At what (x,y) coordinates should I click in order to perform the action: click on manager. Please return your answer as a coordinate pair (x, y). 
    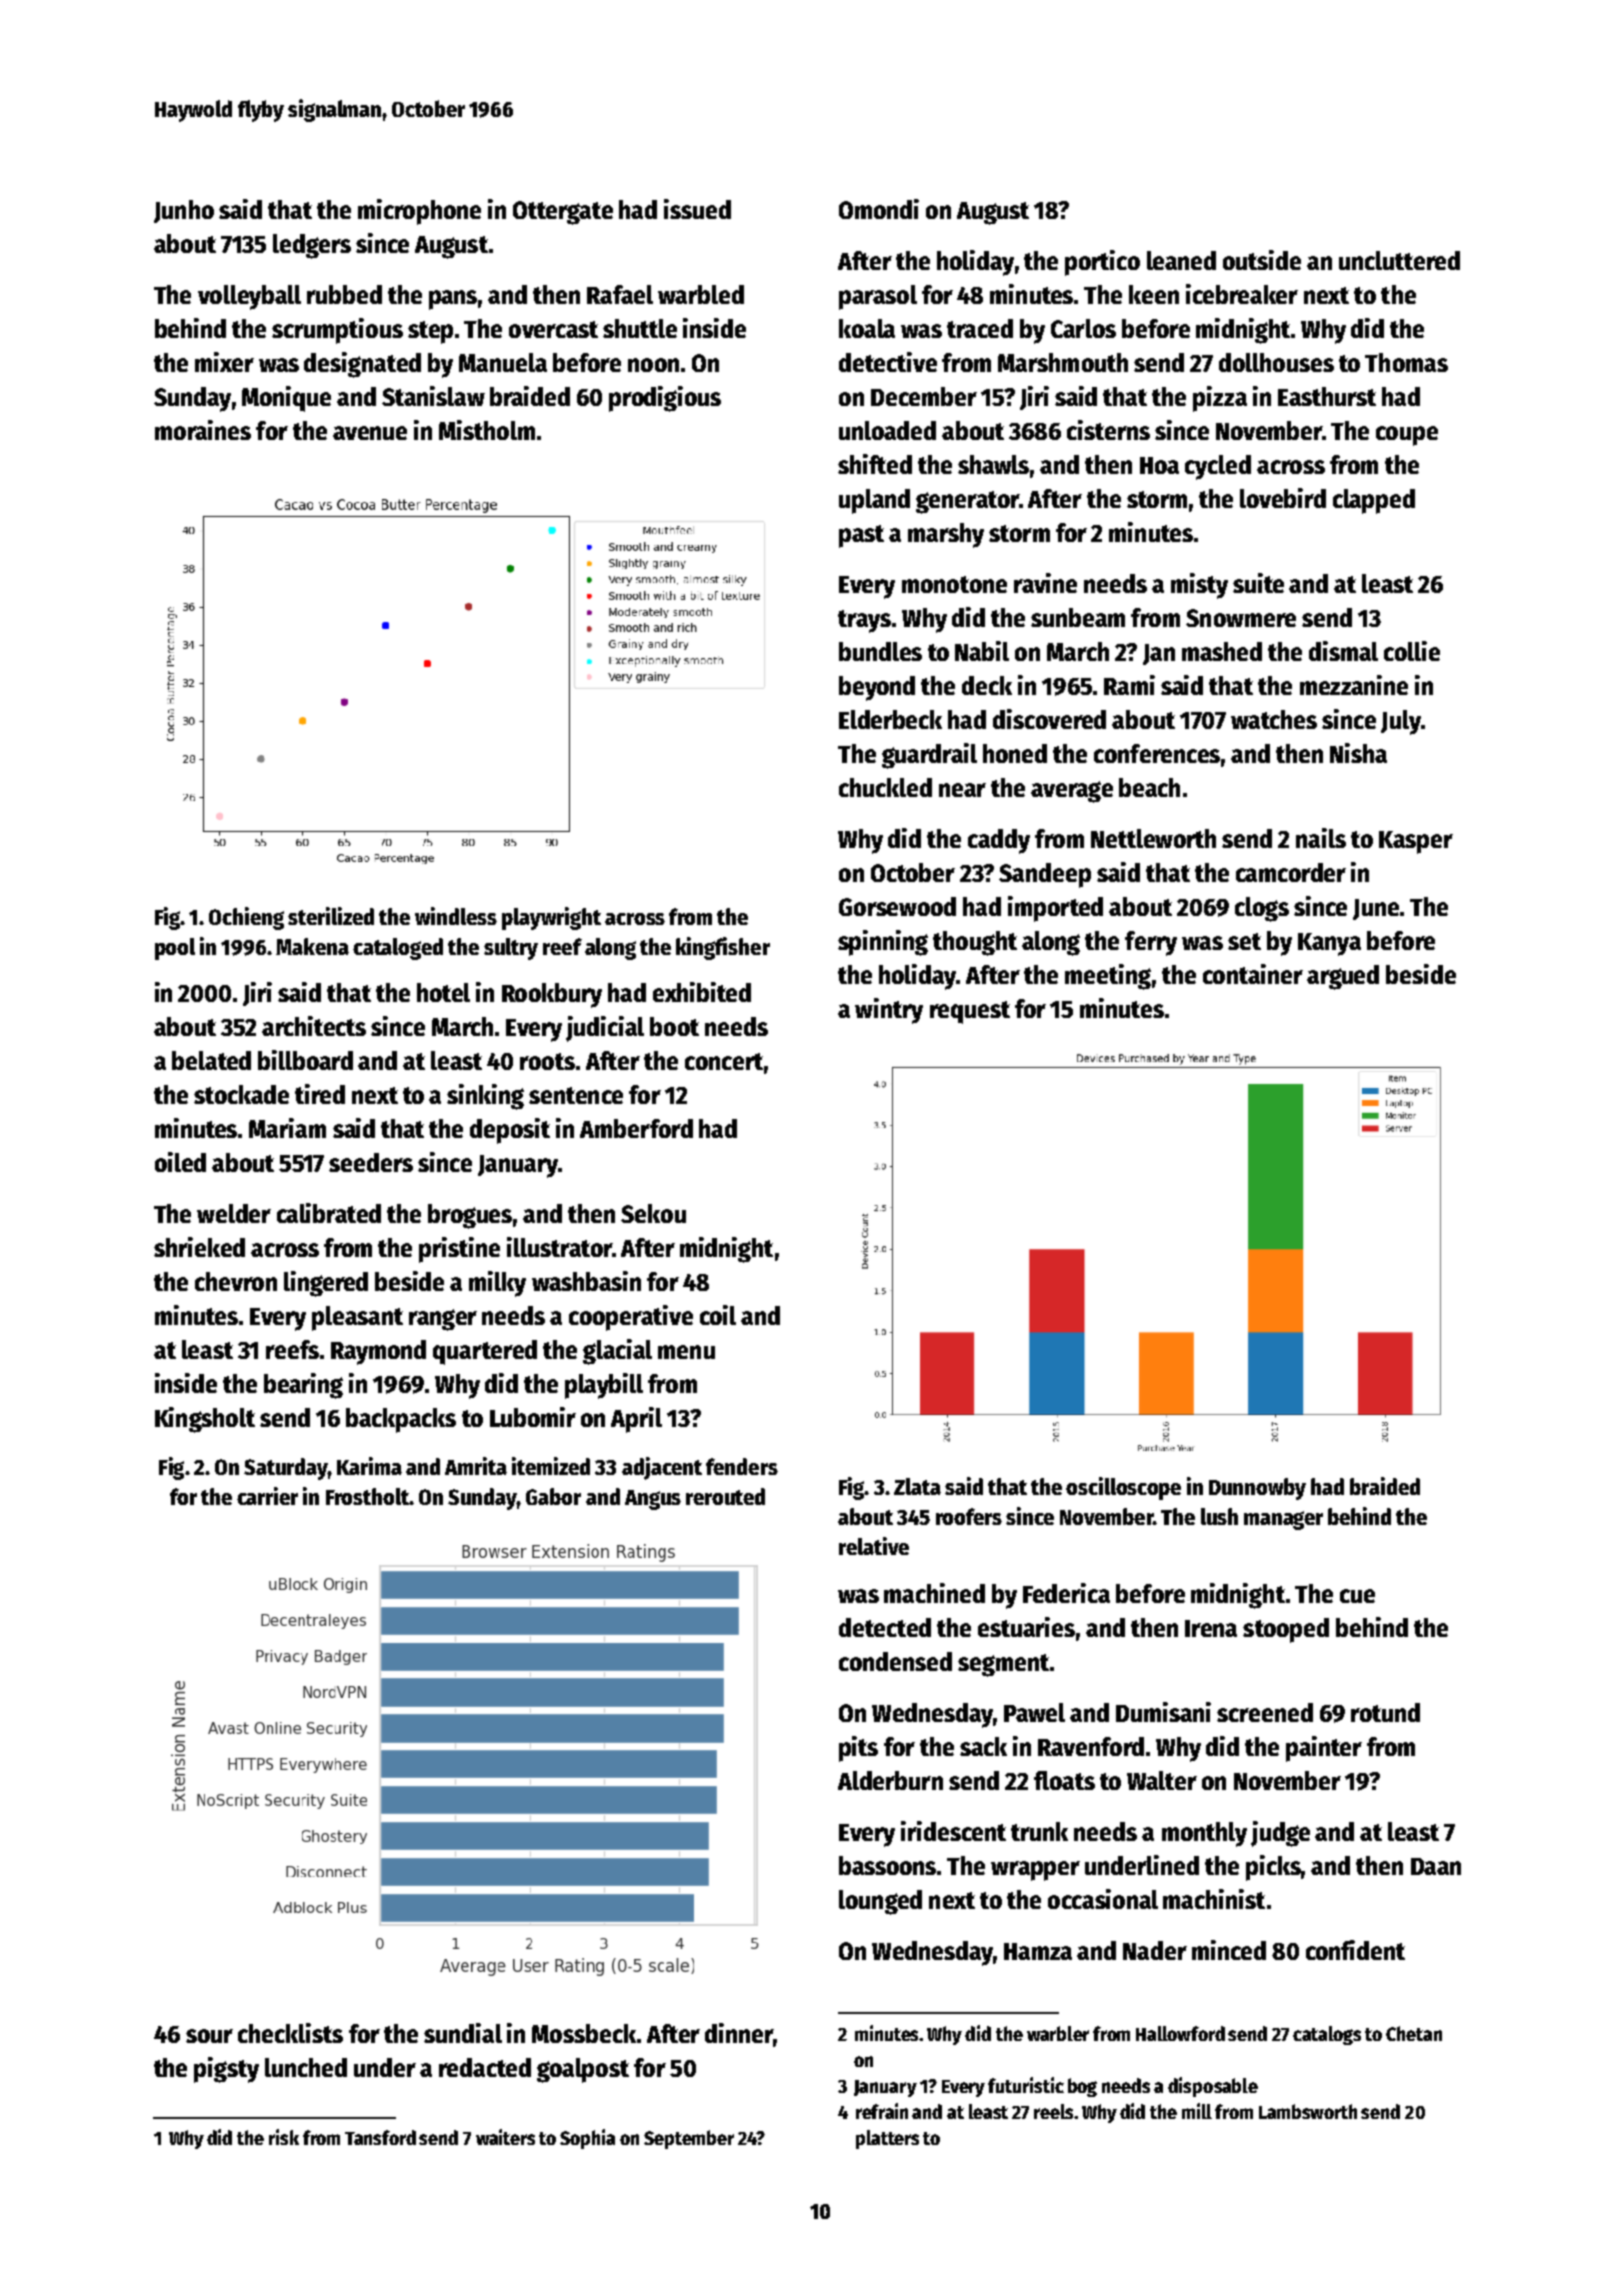
    Looking at the image, I should click on (1283, 1520).
